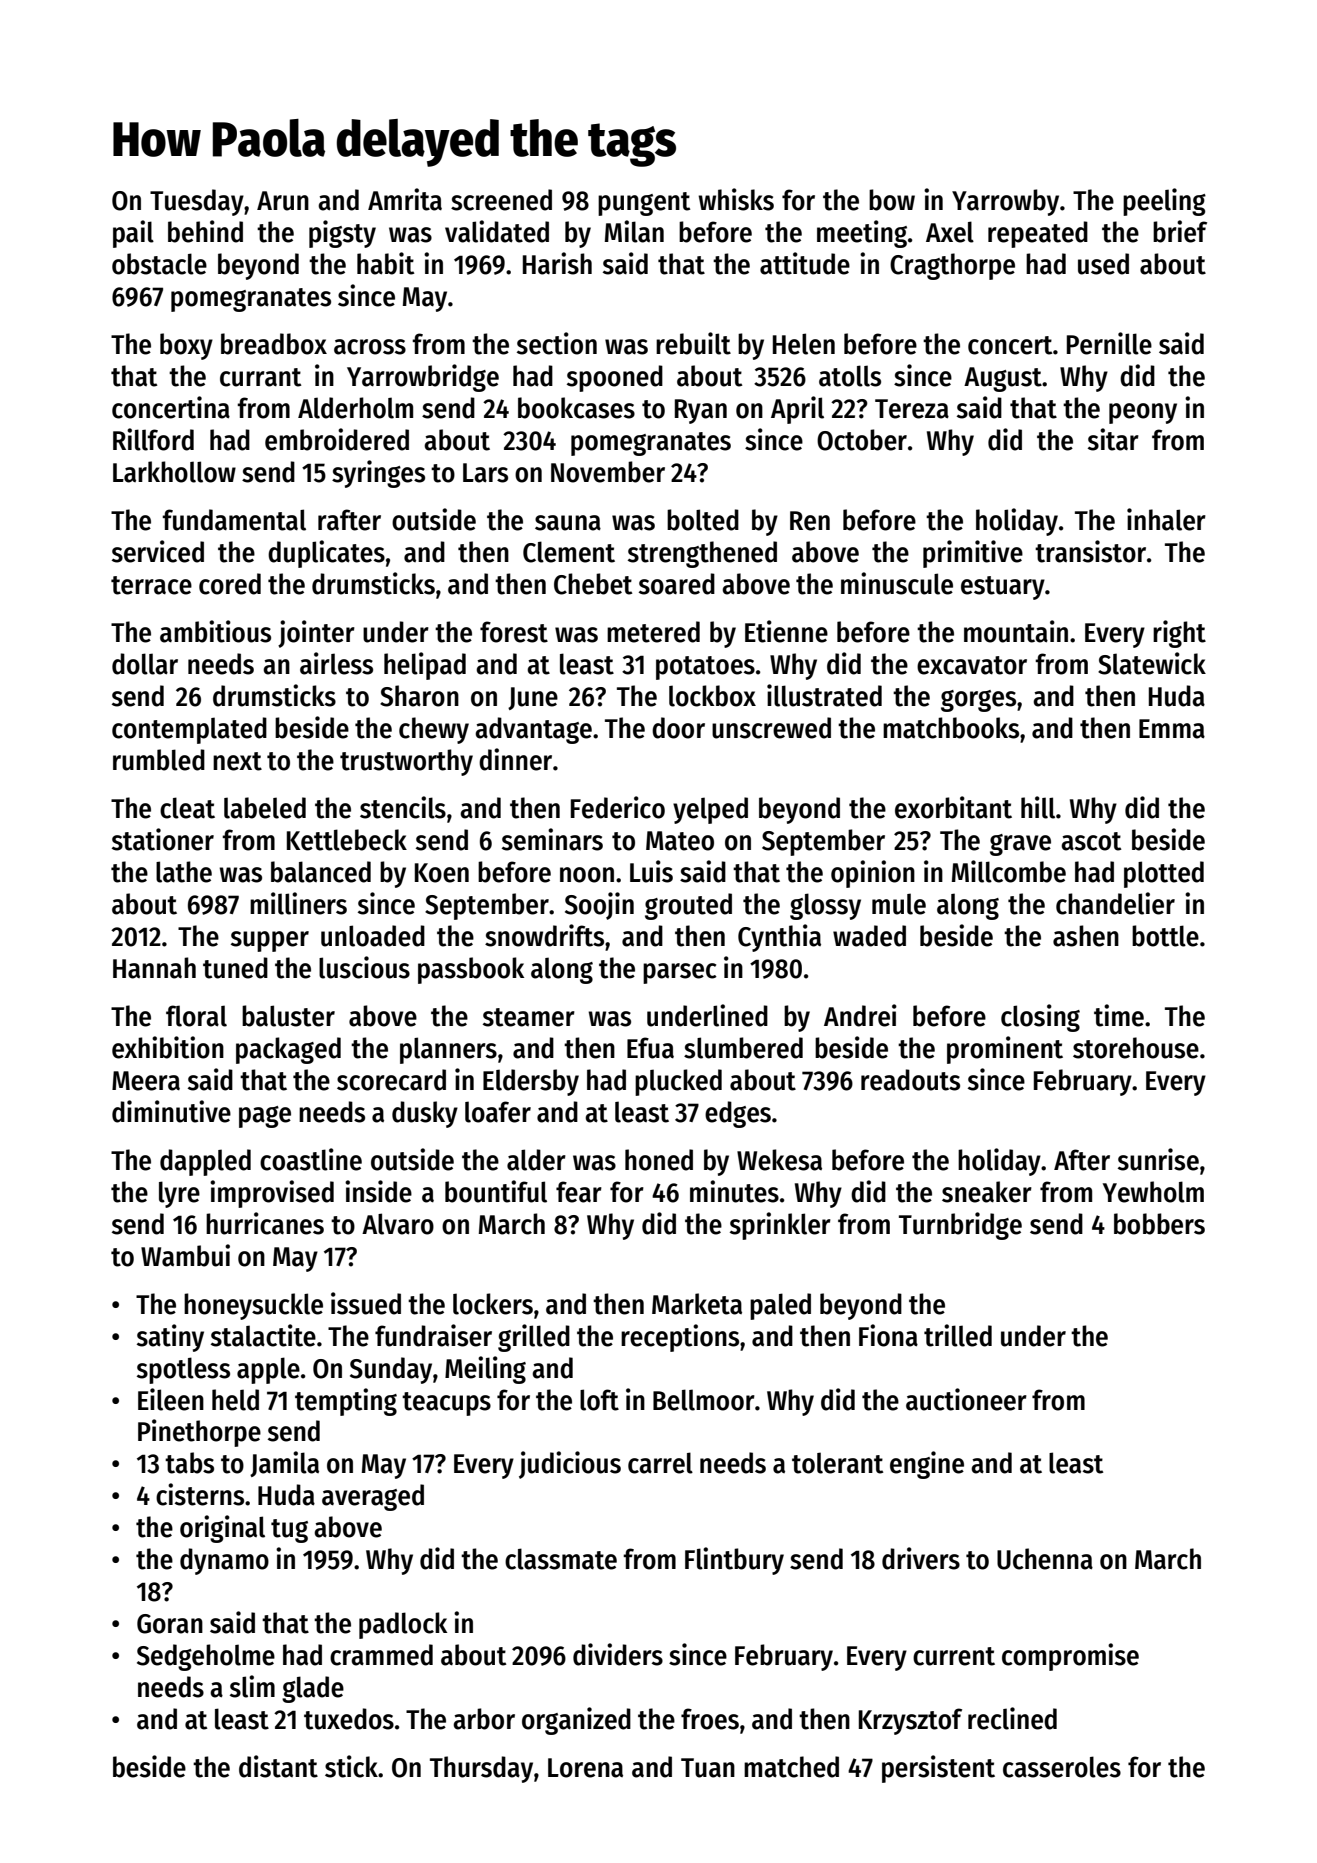 This screenshot has width=1317, height=1863. Describe the element at coordinates (779, 938) in the screenshot. I see `Cynthia` at that location.
